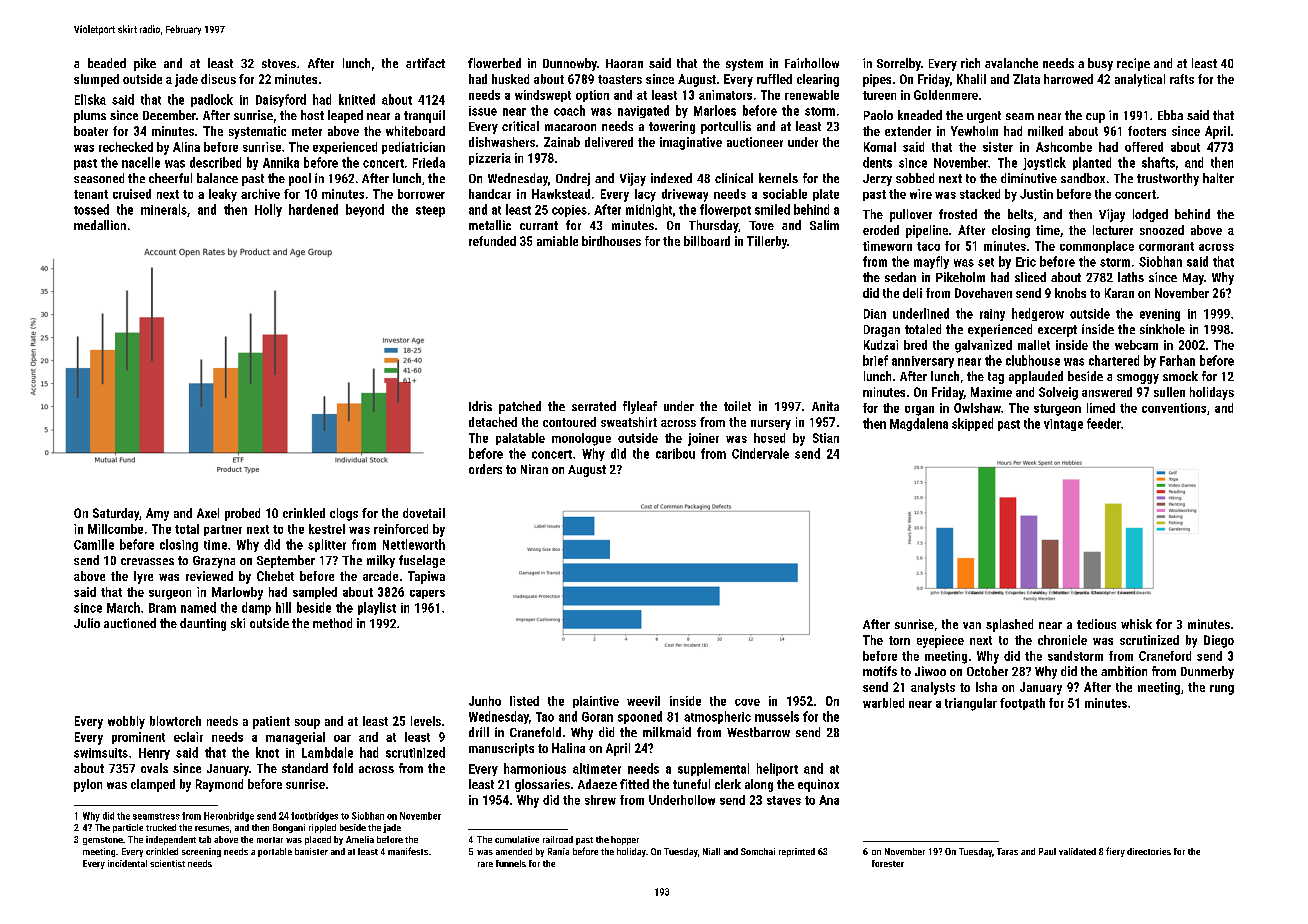  Describe the element at coordinates (812, 63) in the image. I see `Fairhollow` at that location.
